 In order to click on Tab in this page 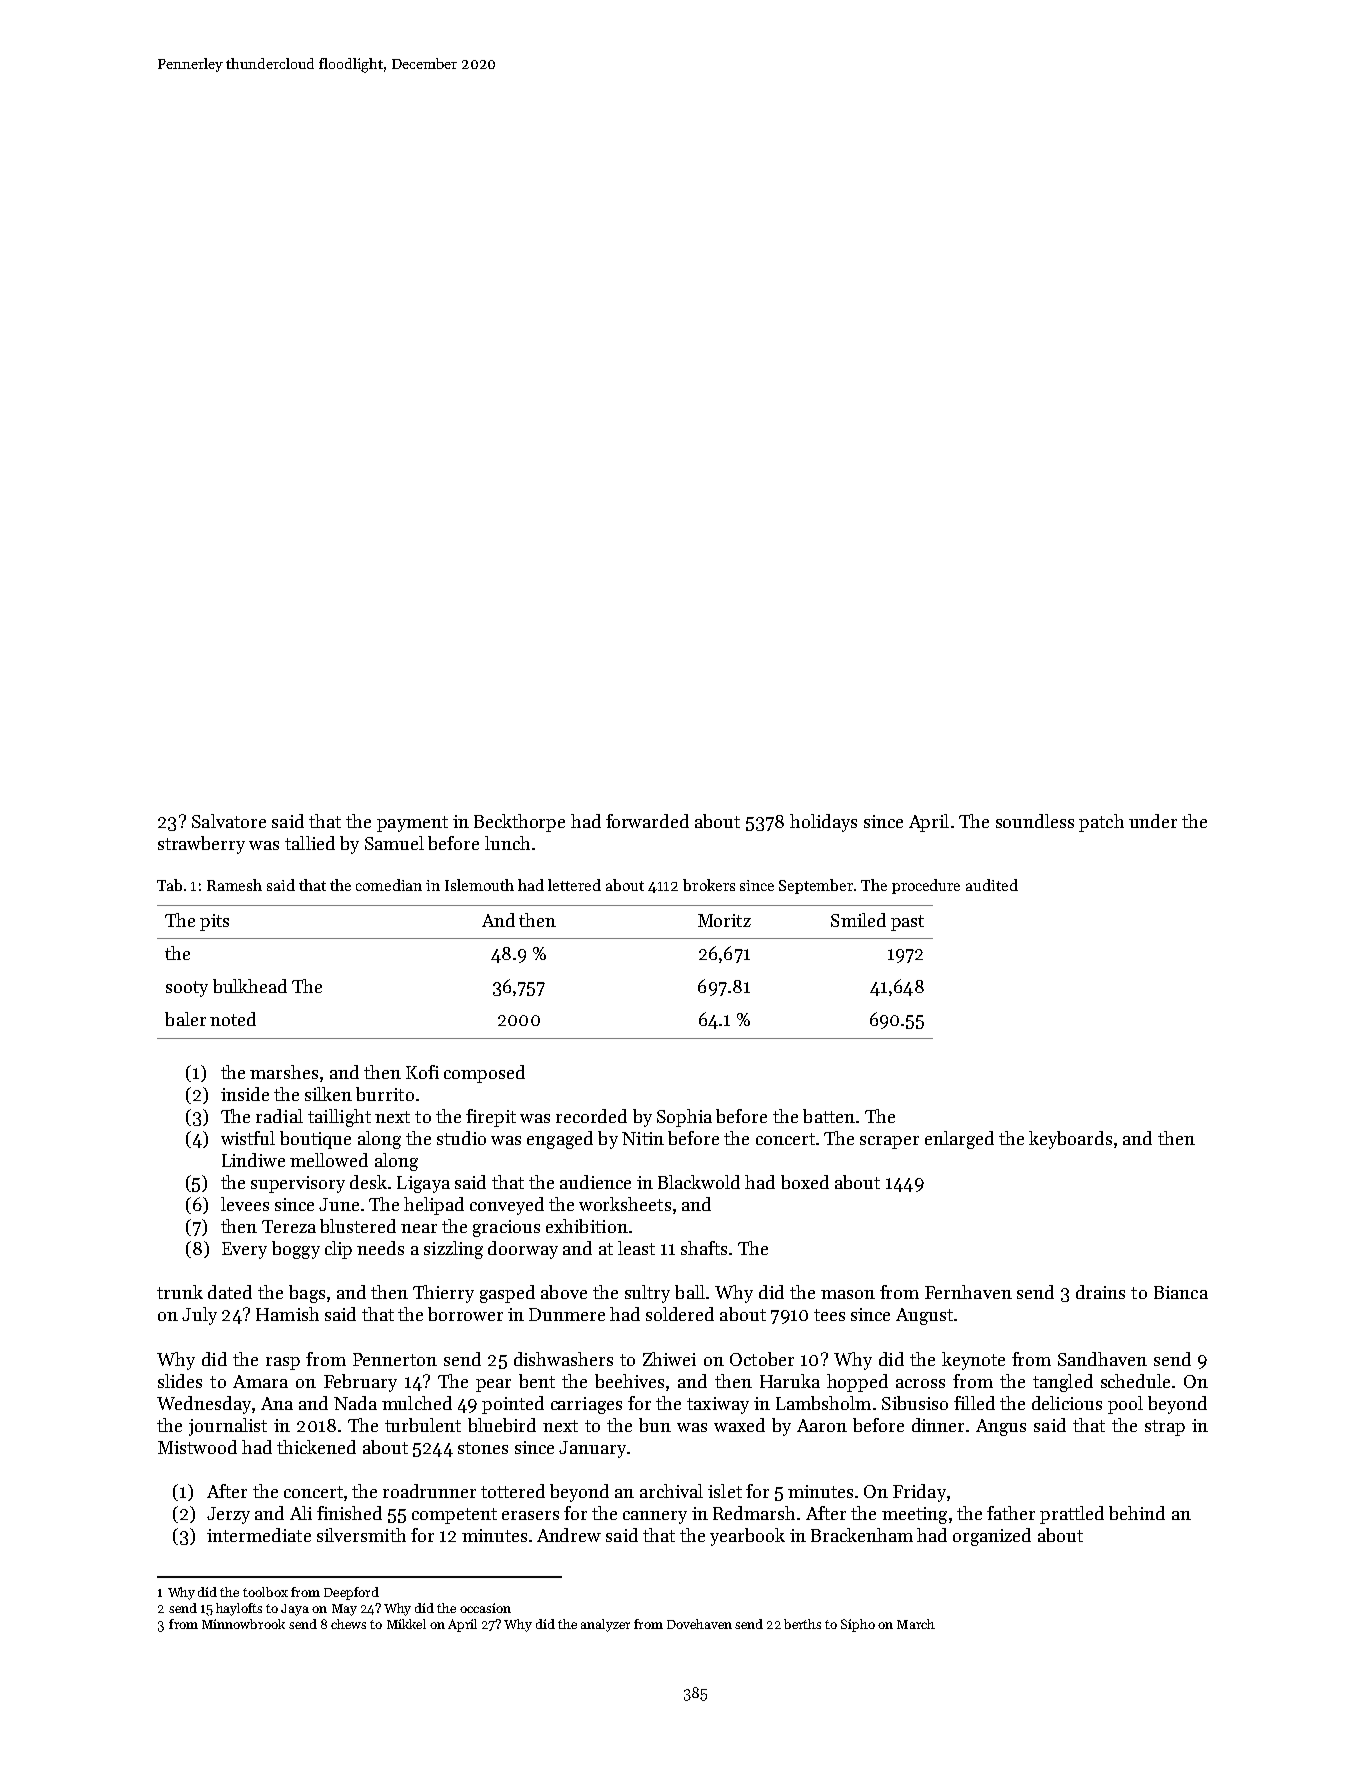, I will do `click(169, 885)`.
